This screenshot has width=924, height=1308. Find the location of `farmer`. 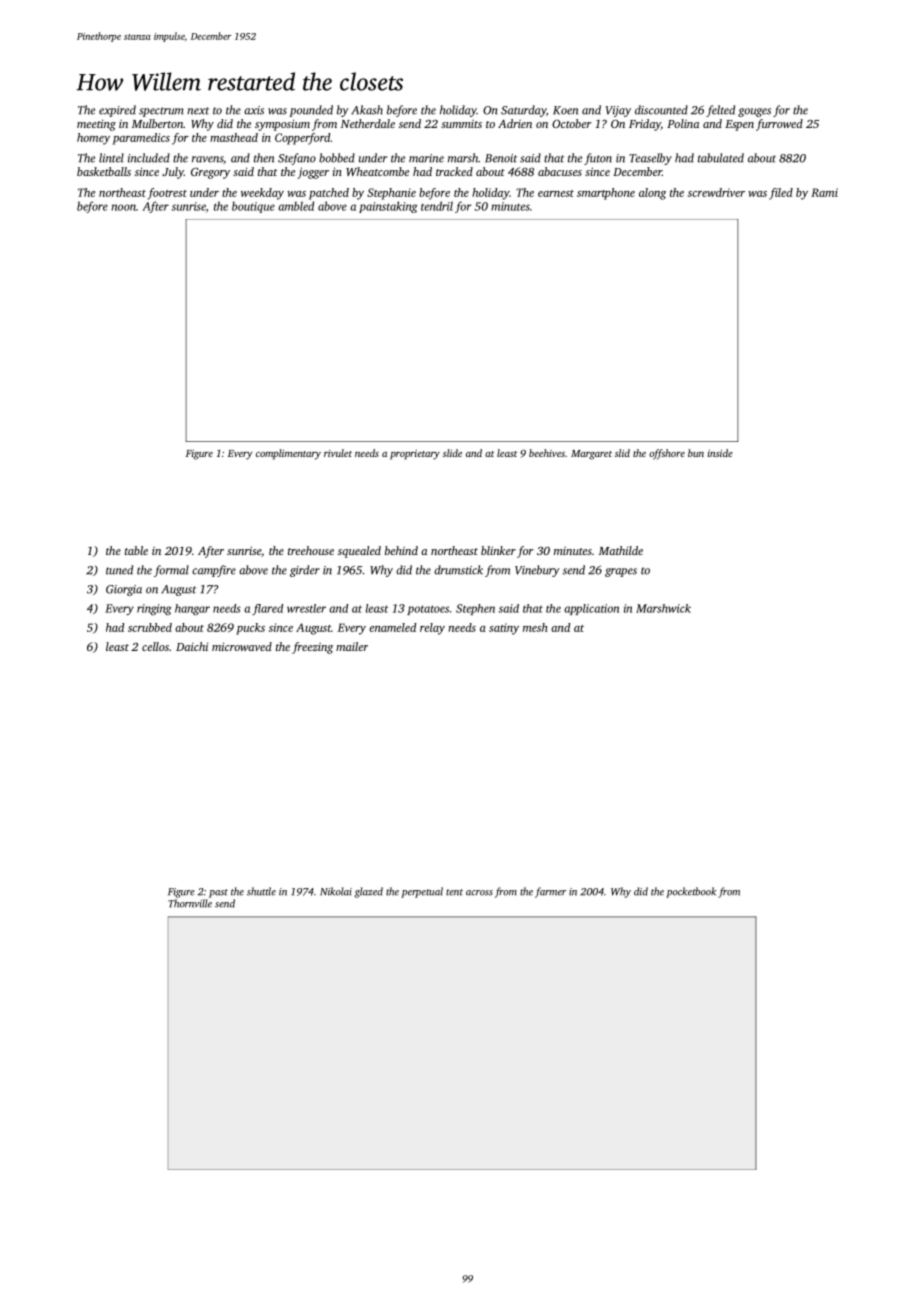

farmer is located at coordinates (550, 892).
